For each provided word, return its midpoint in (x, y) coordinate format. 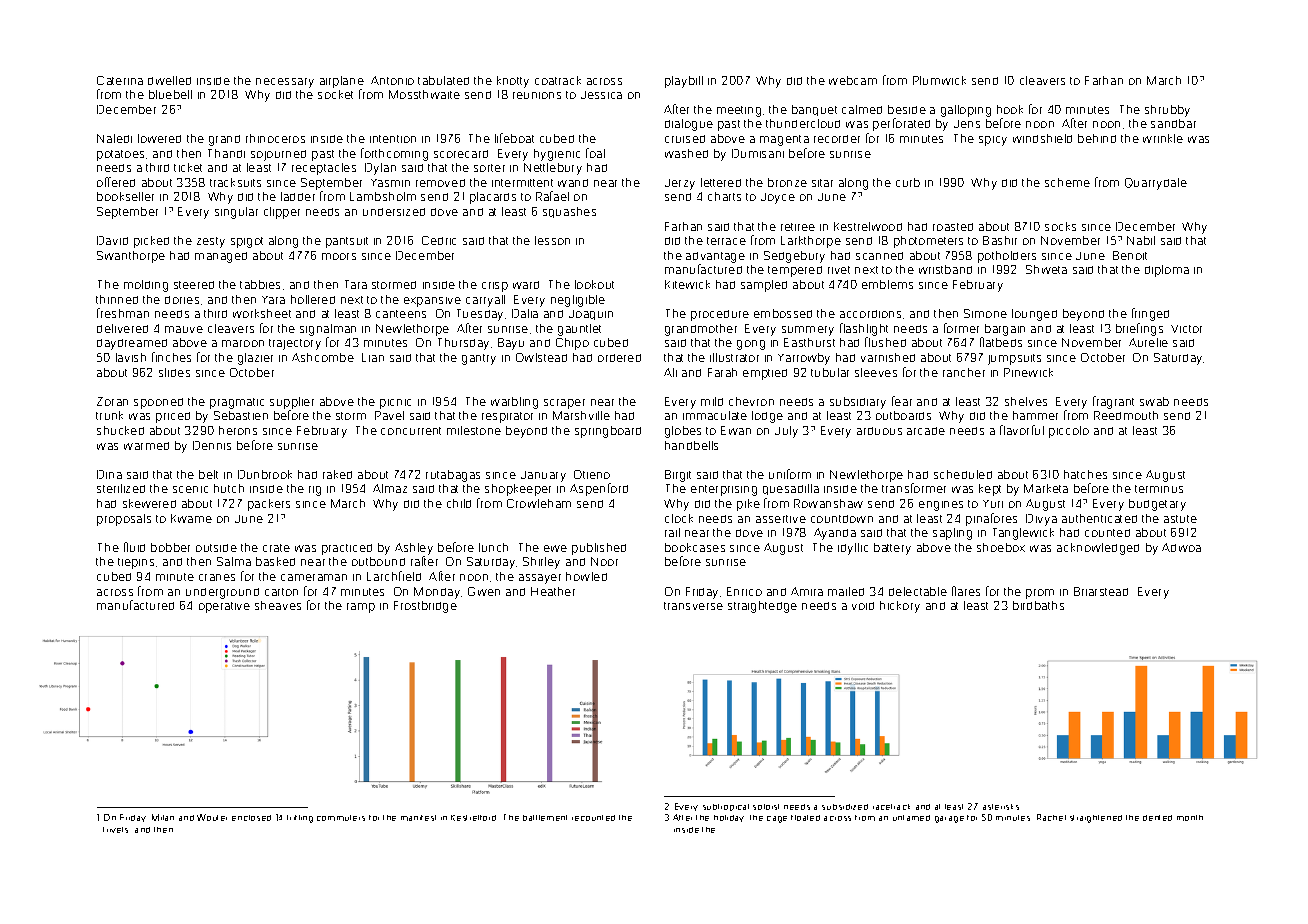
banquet (814, 110)
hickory (900, 607)
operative (224, 607)
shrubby (1167, 111)
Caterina (120, 80)
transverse (693, 606)
